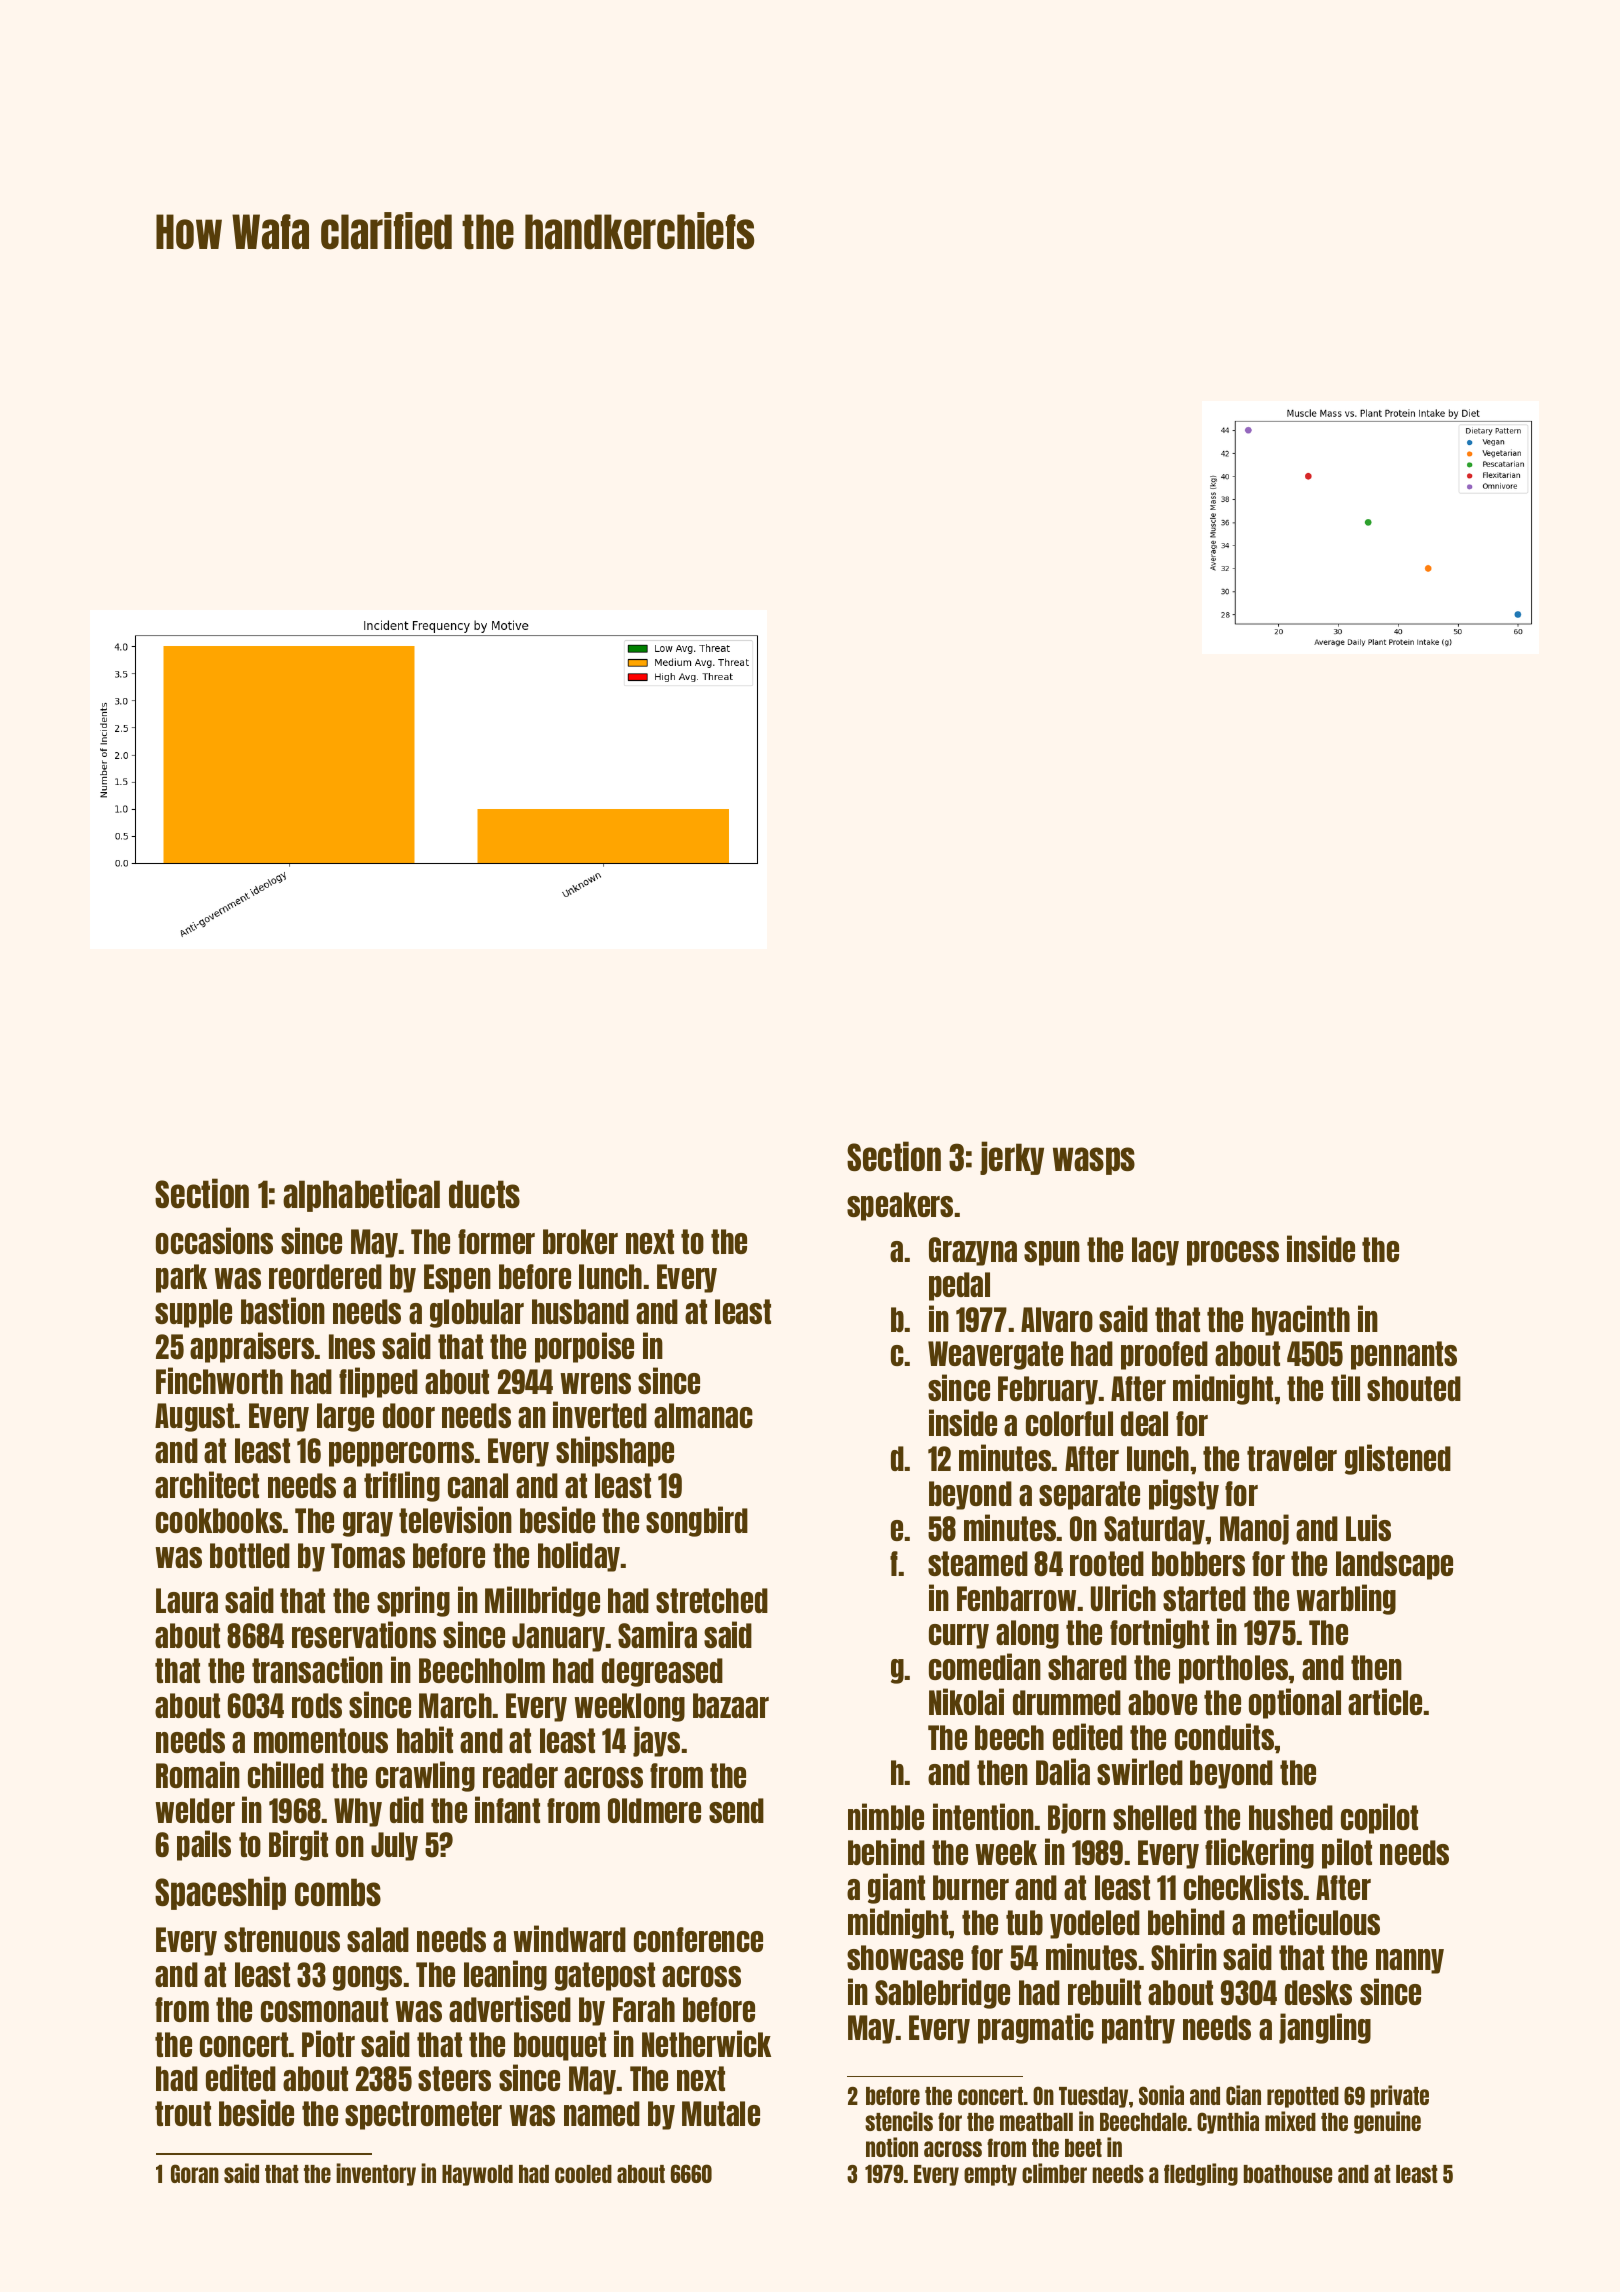 The image size is (1620, 2292). Describe the element at coordinates (345, 1417) in the screenshot. I see `large` at that location.
